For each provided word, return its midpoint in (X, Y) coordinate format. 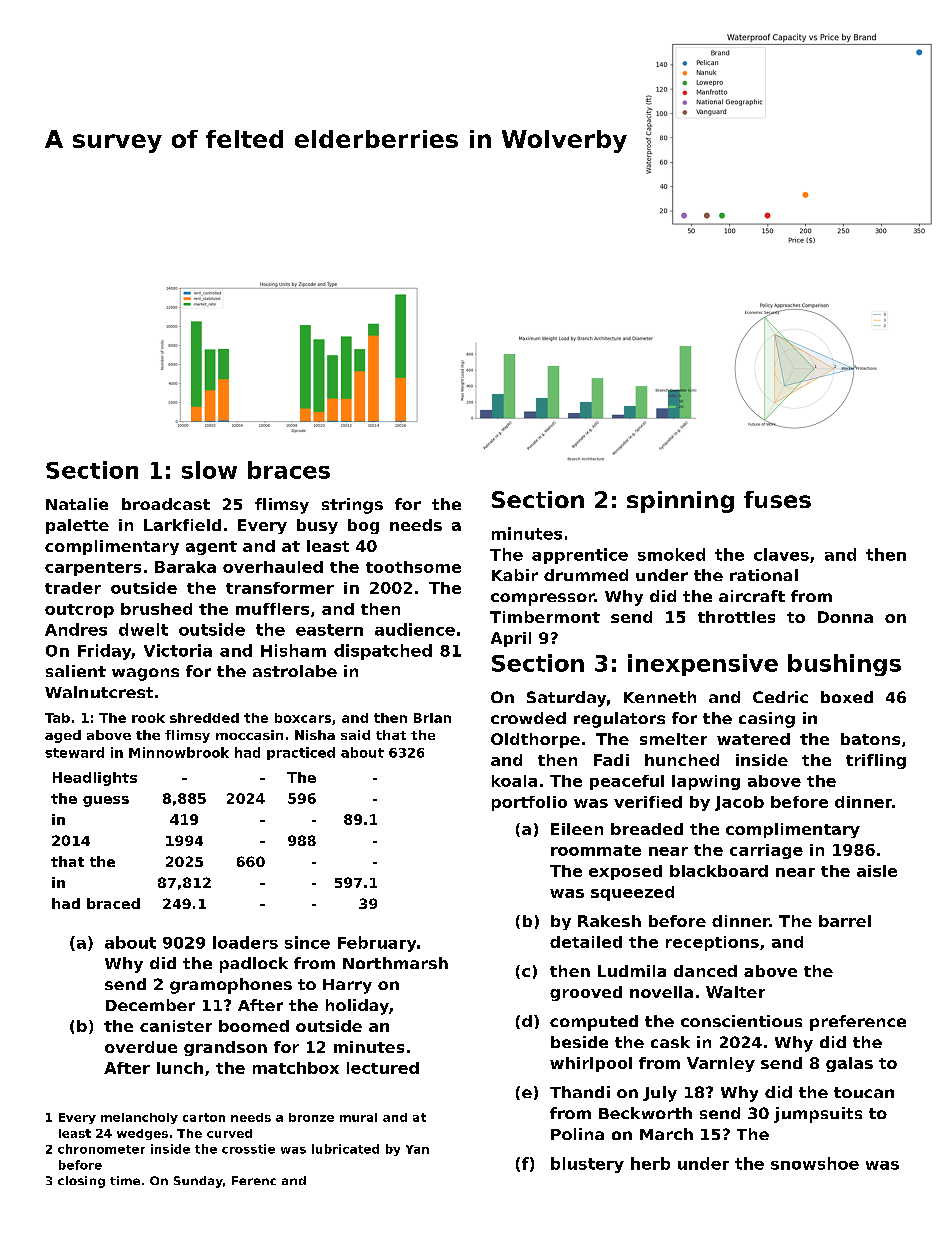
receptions (712, 943)
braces (289, 470)
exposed (625, 872)
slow (209, 470)
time (125, 1180)
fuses (777, 499)
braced (113, 903)
